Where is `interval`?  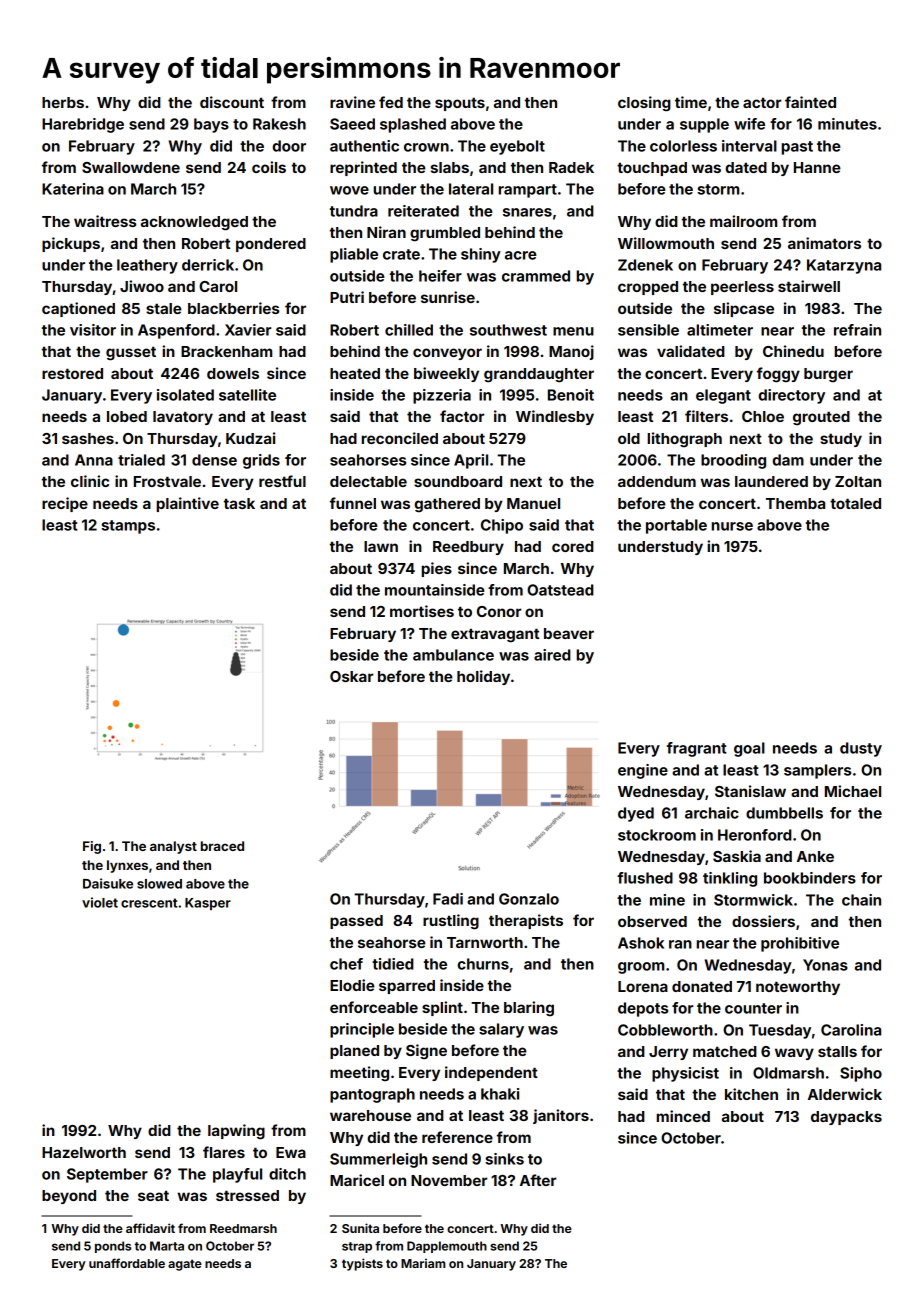 interval is located at coordinates (749, 146).
